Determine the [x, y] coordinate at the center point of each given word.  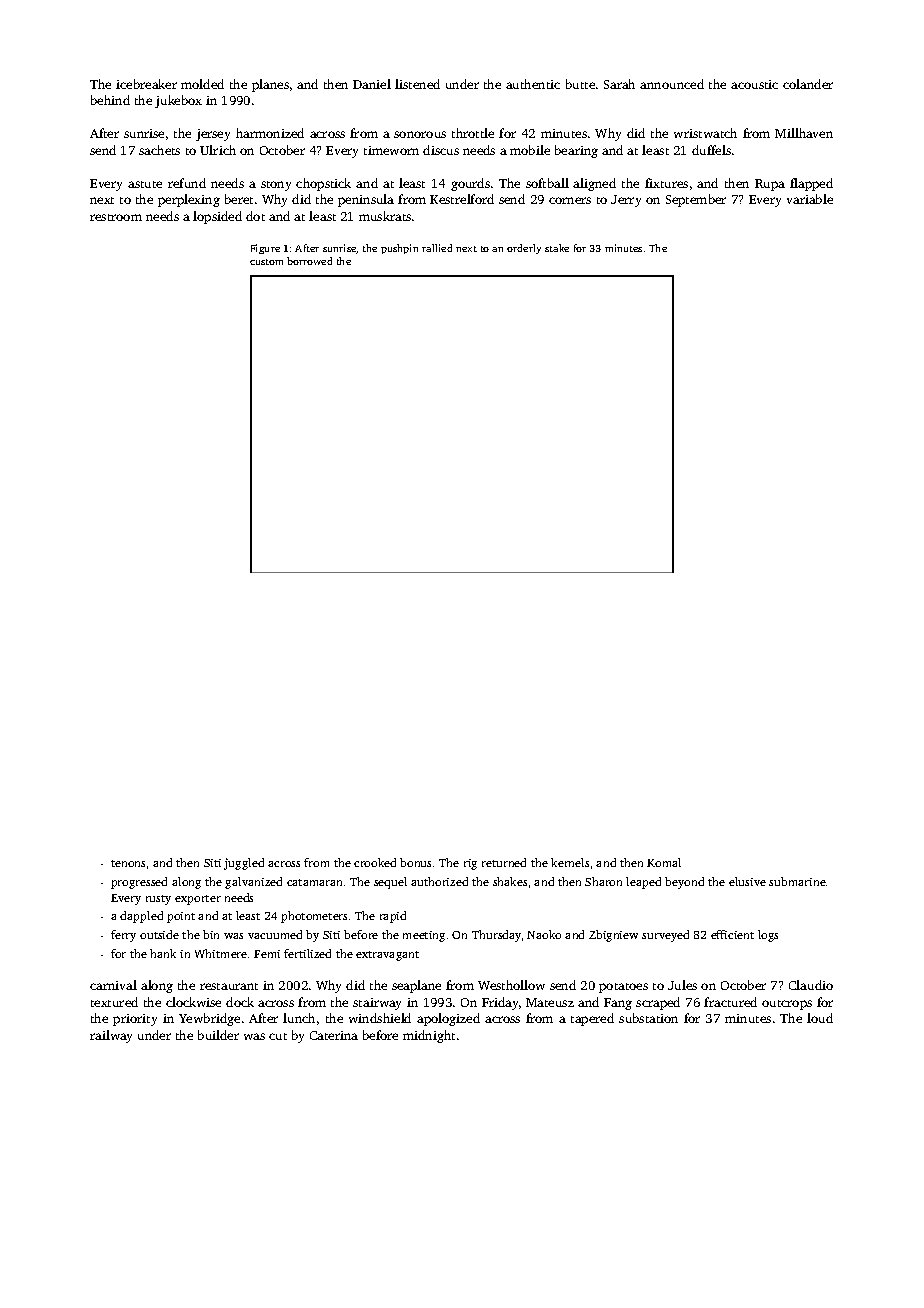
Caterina [334, 1035]
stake [557, 248]
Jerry [626, 201]
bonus [415, 862]
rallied [437, 248]
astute [145, 184]
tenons [128, 863]
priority [135, 1020]
